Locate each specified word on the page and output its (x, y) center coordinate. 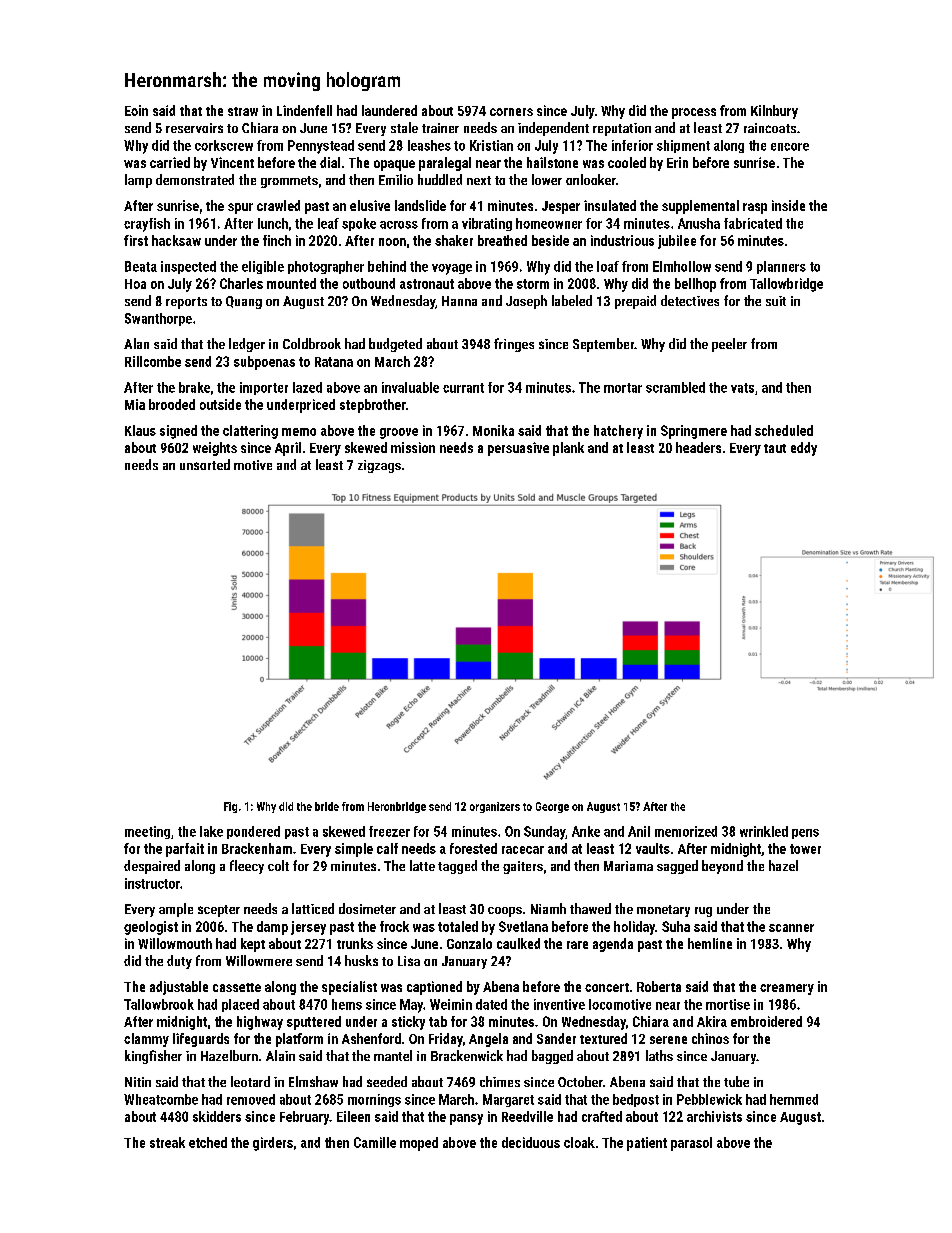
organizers (495, 807)
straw (243, 111)
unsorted (205, 464)
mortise (728, 1004)
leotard (250, 1081)
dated (491, 1004)
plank (568, 449)
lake (211, 831)
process (694, 113)
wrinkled (764, 831)
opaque (394, 165)
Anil (639, 831)
